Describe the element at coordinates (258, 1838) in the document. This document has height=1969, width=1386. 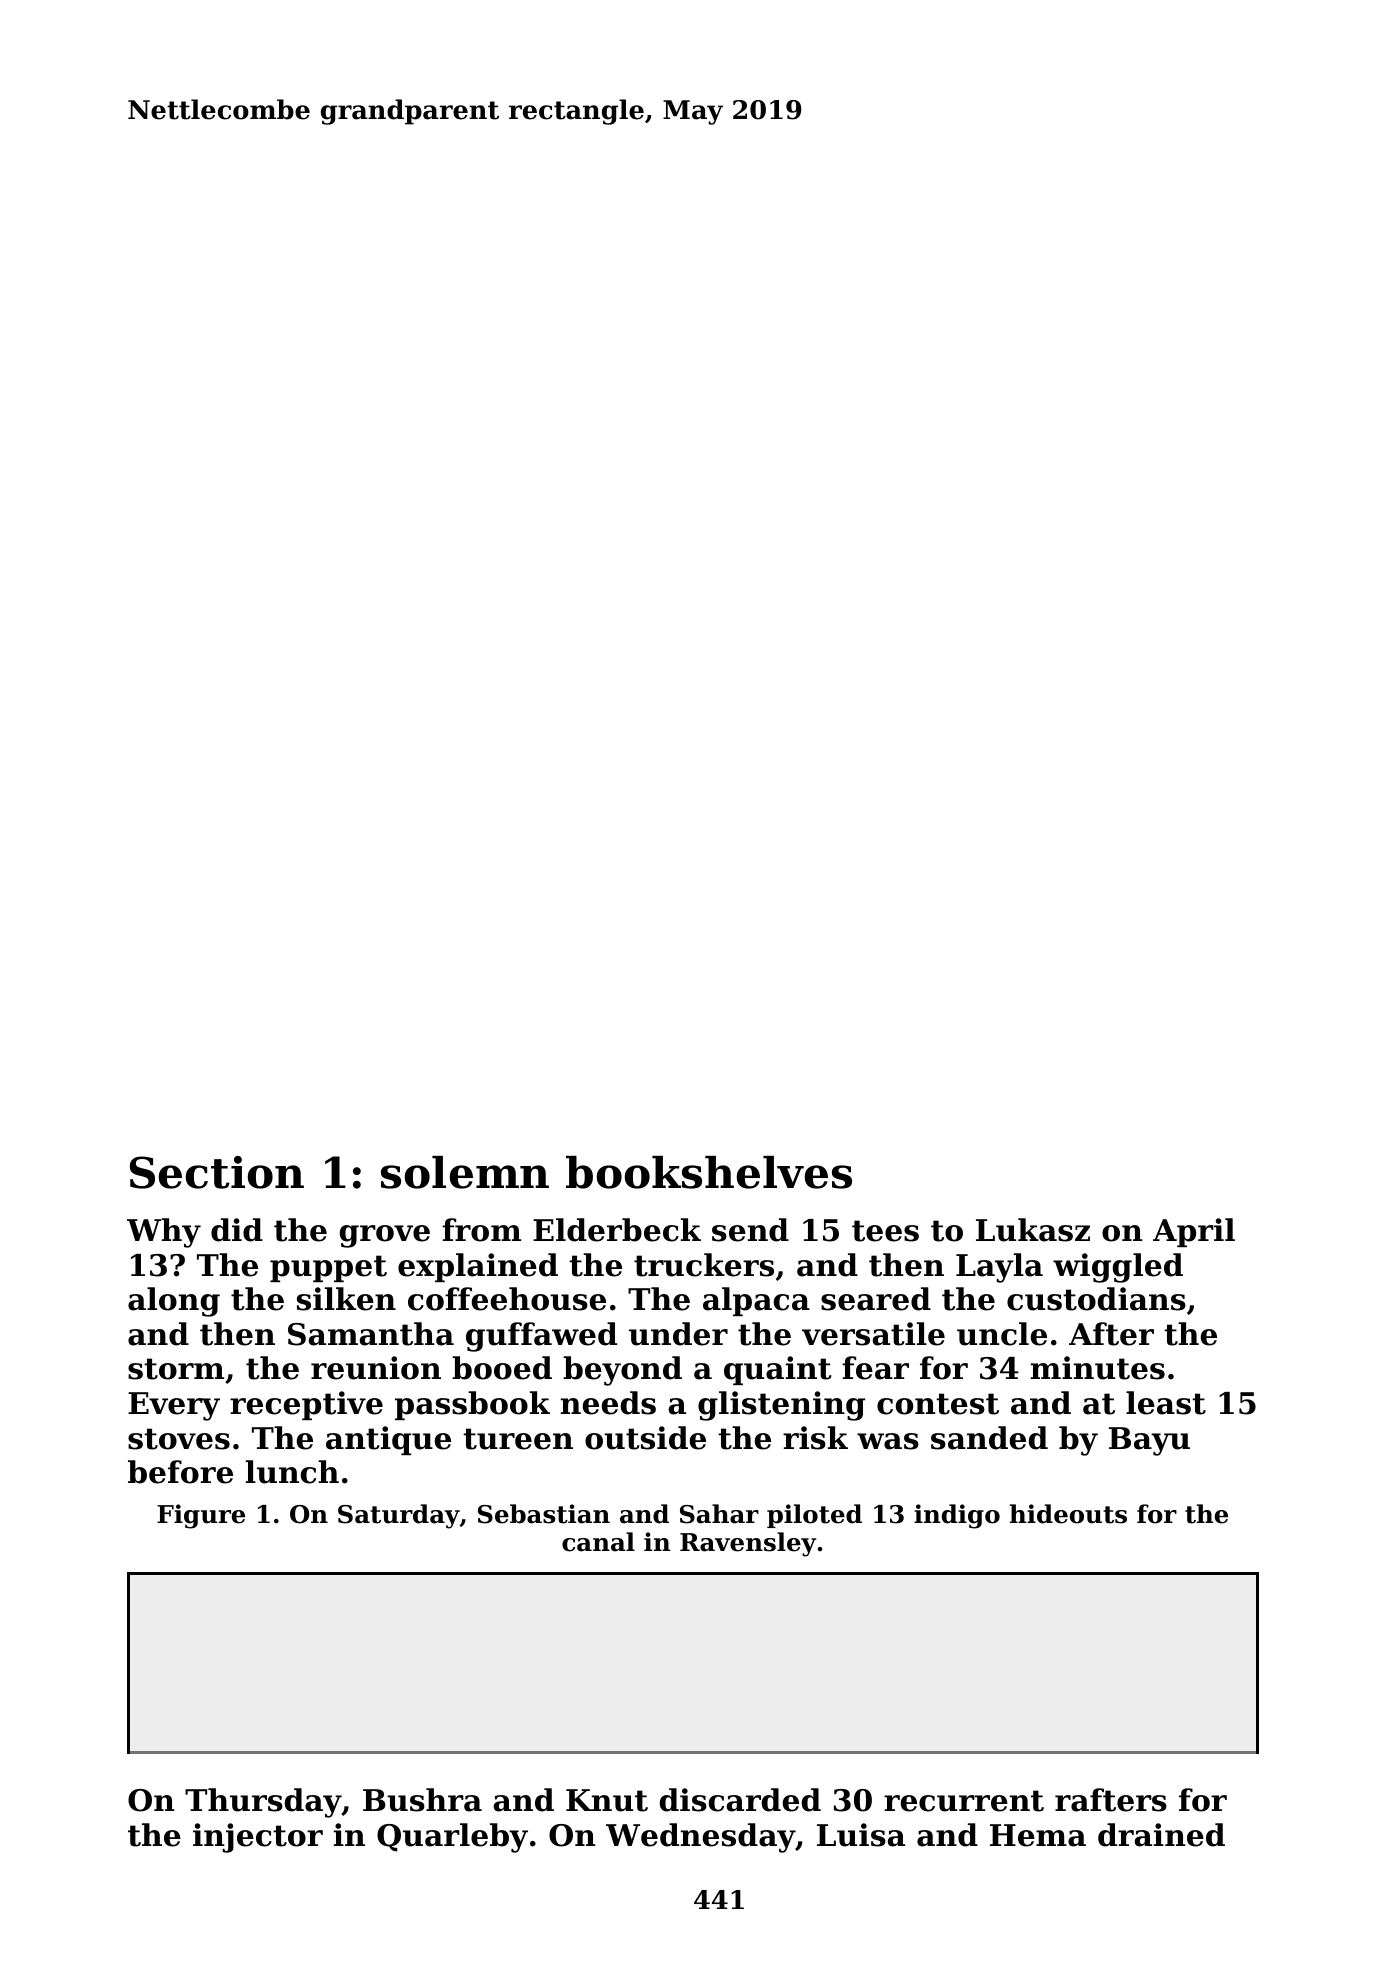
I see `injector` at that location.
